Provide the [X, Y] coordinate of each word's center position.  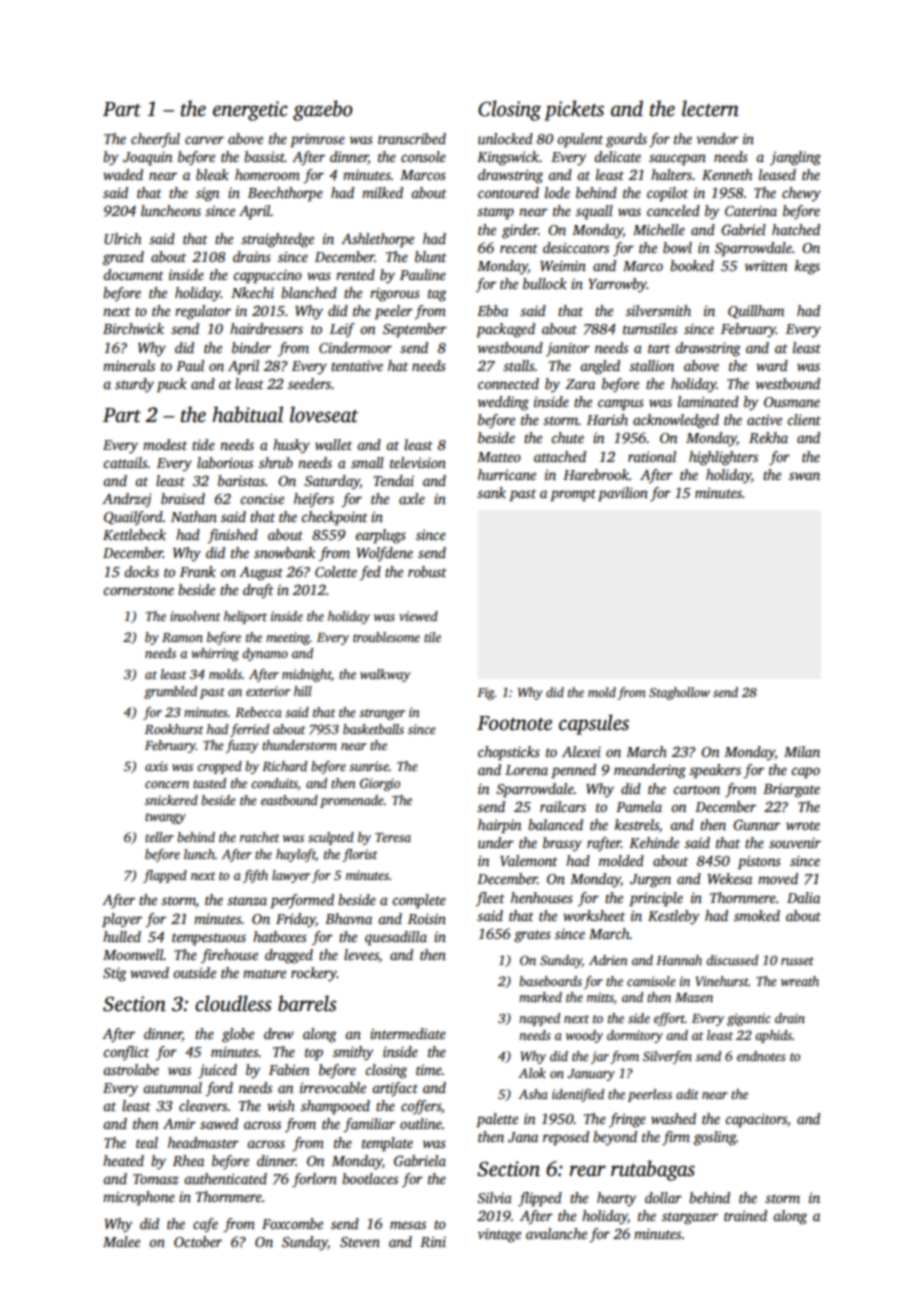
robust [427, 571]
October [198, 1241]
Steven [360, 1242]
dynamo [265, 654]
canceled [673, 210]
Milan [802, 751]
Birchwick [133, 328]
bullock [545, 283]
